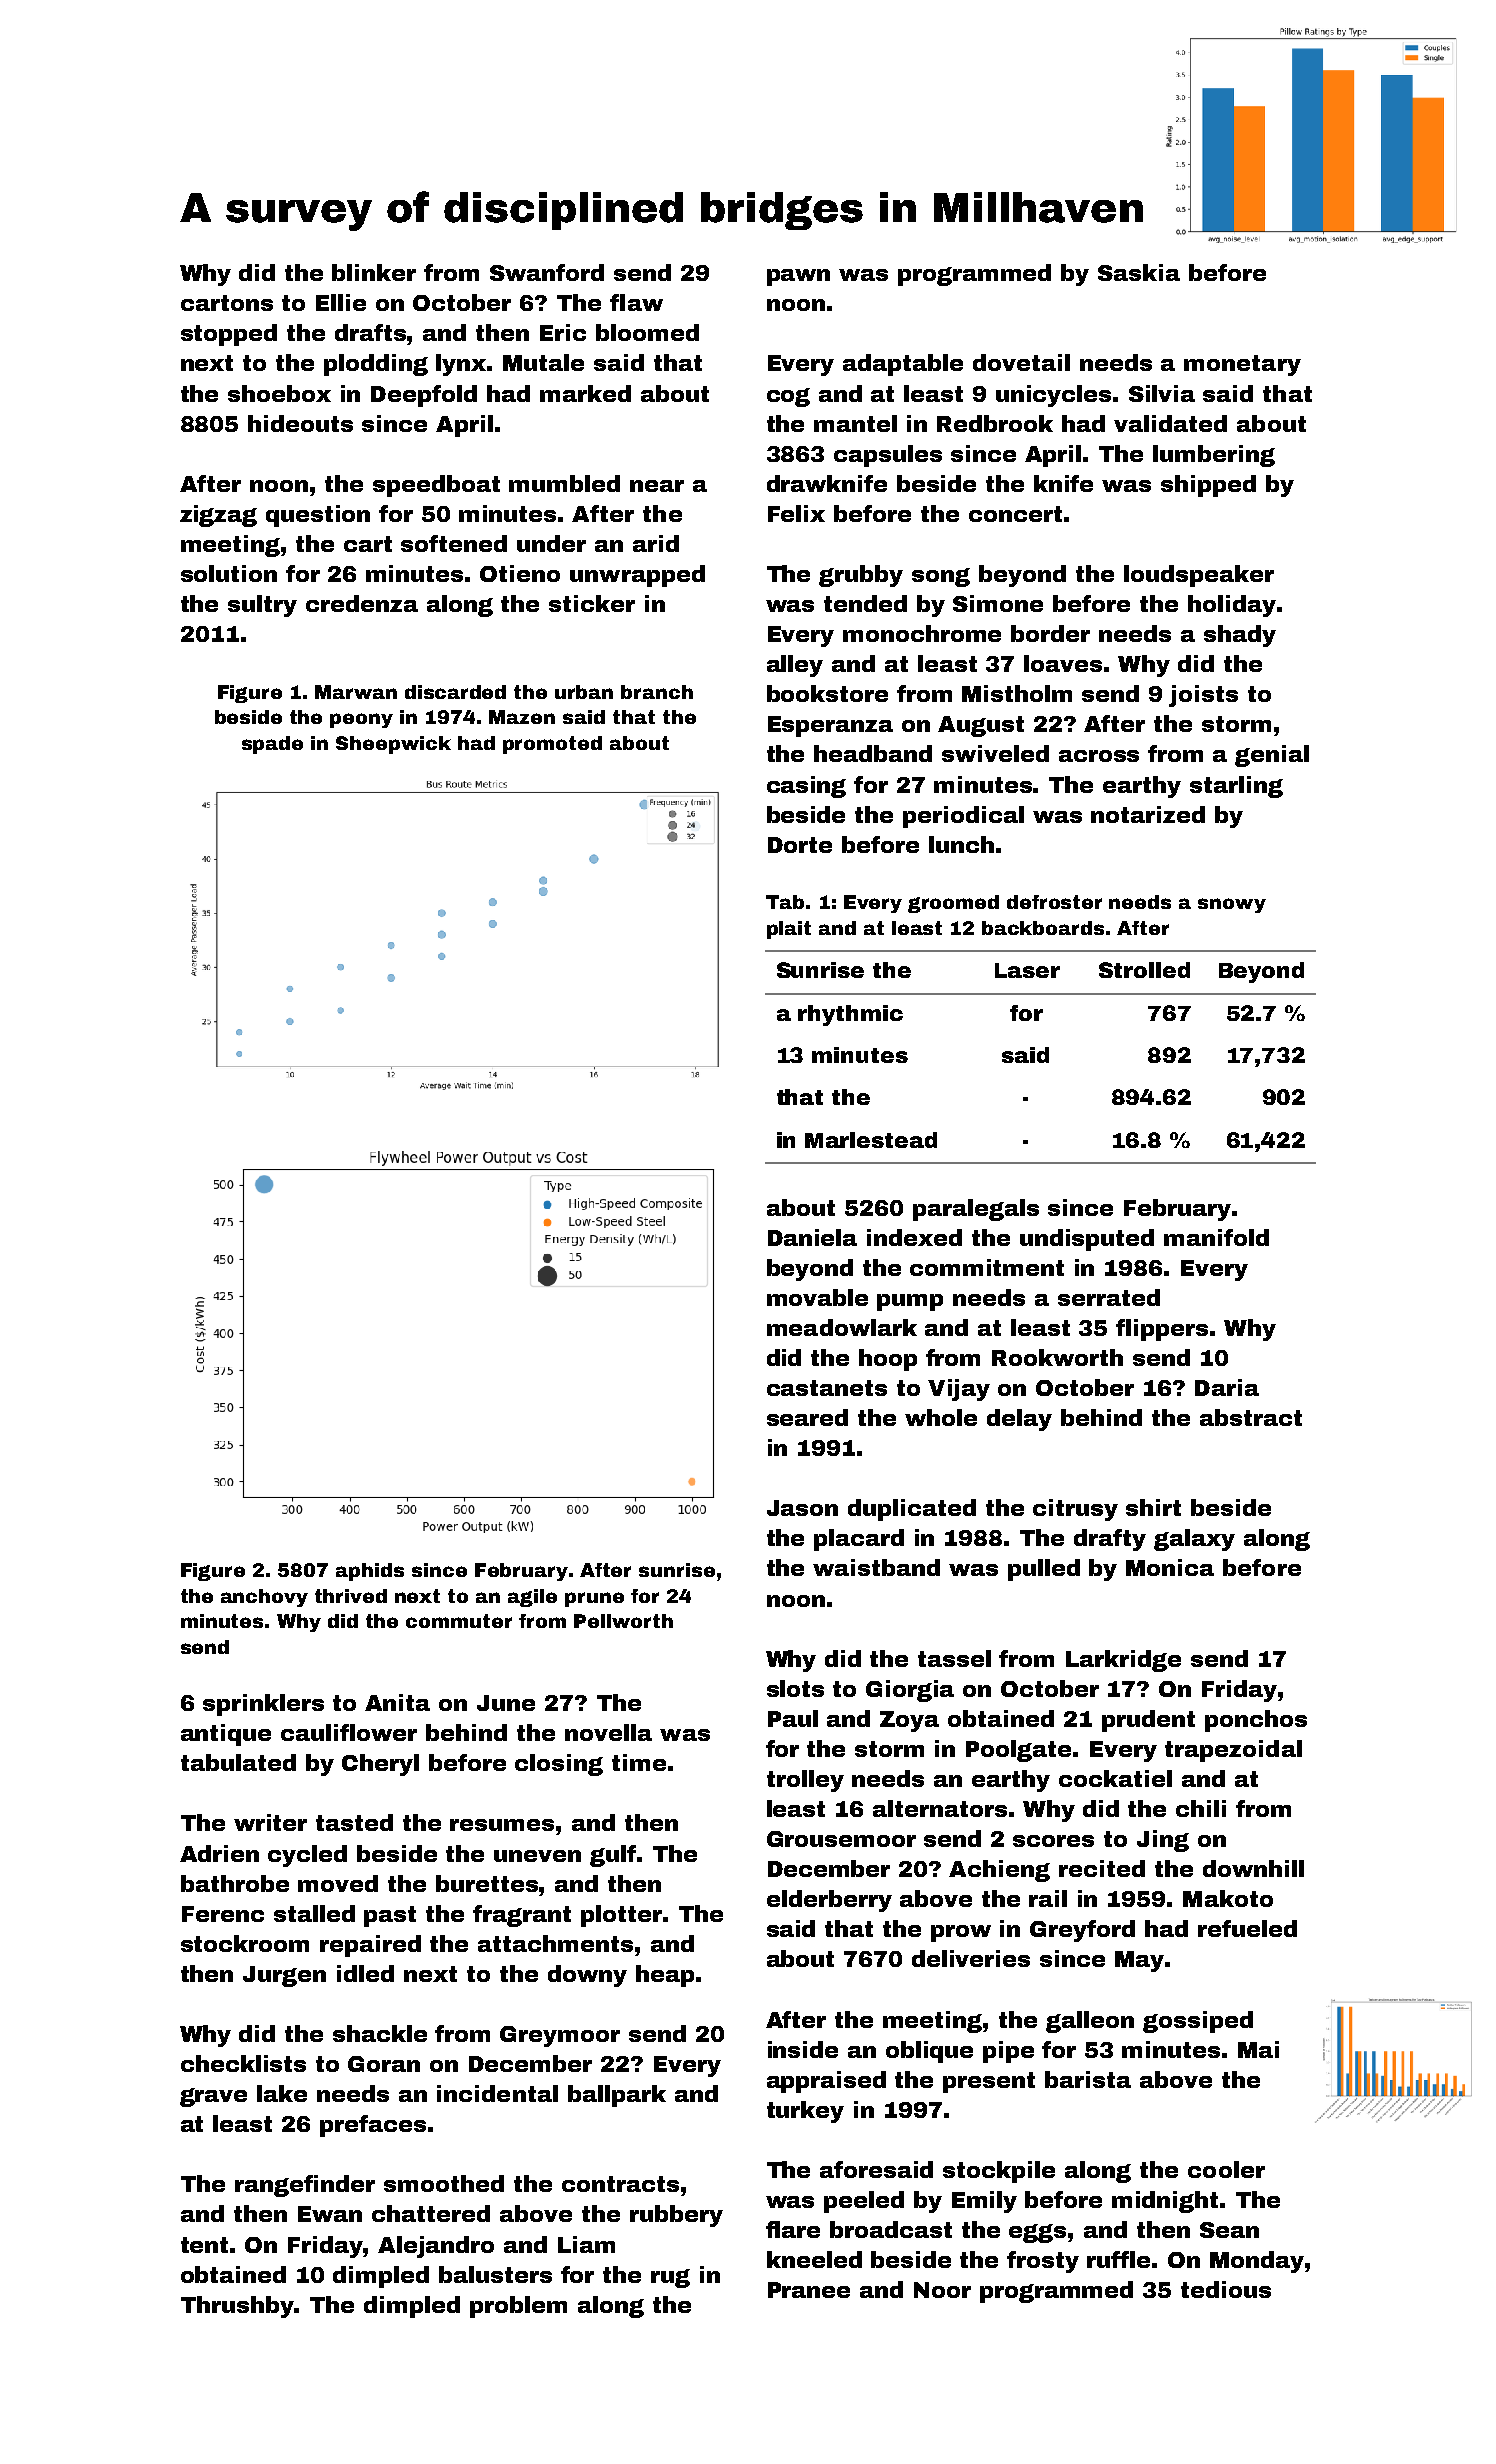  What do you see at coordinates (647, 332) in the screenshot?
I see `bloomed` at bounding box center [647, 332].
